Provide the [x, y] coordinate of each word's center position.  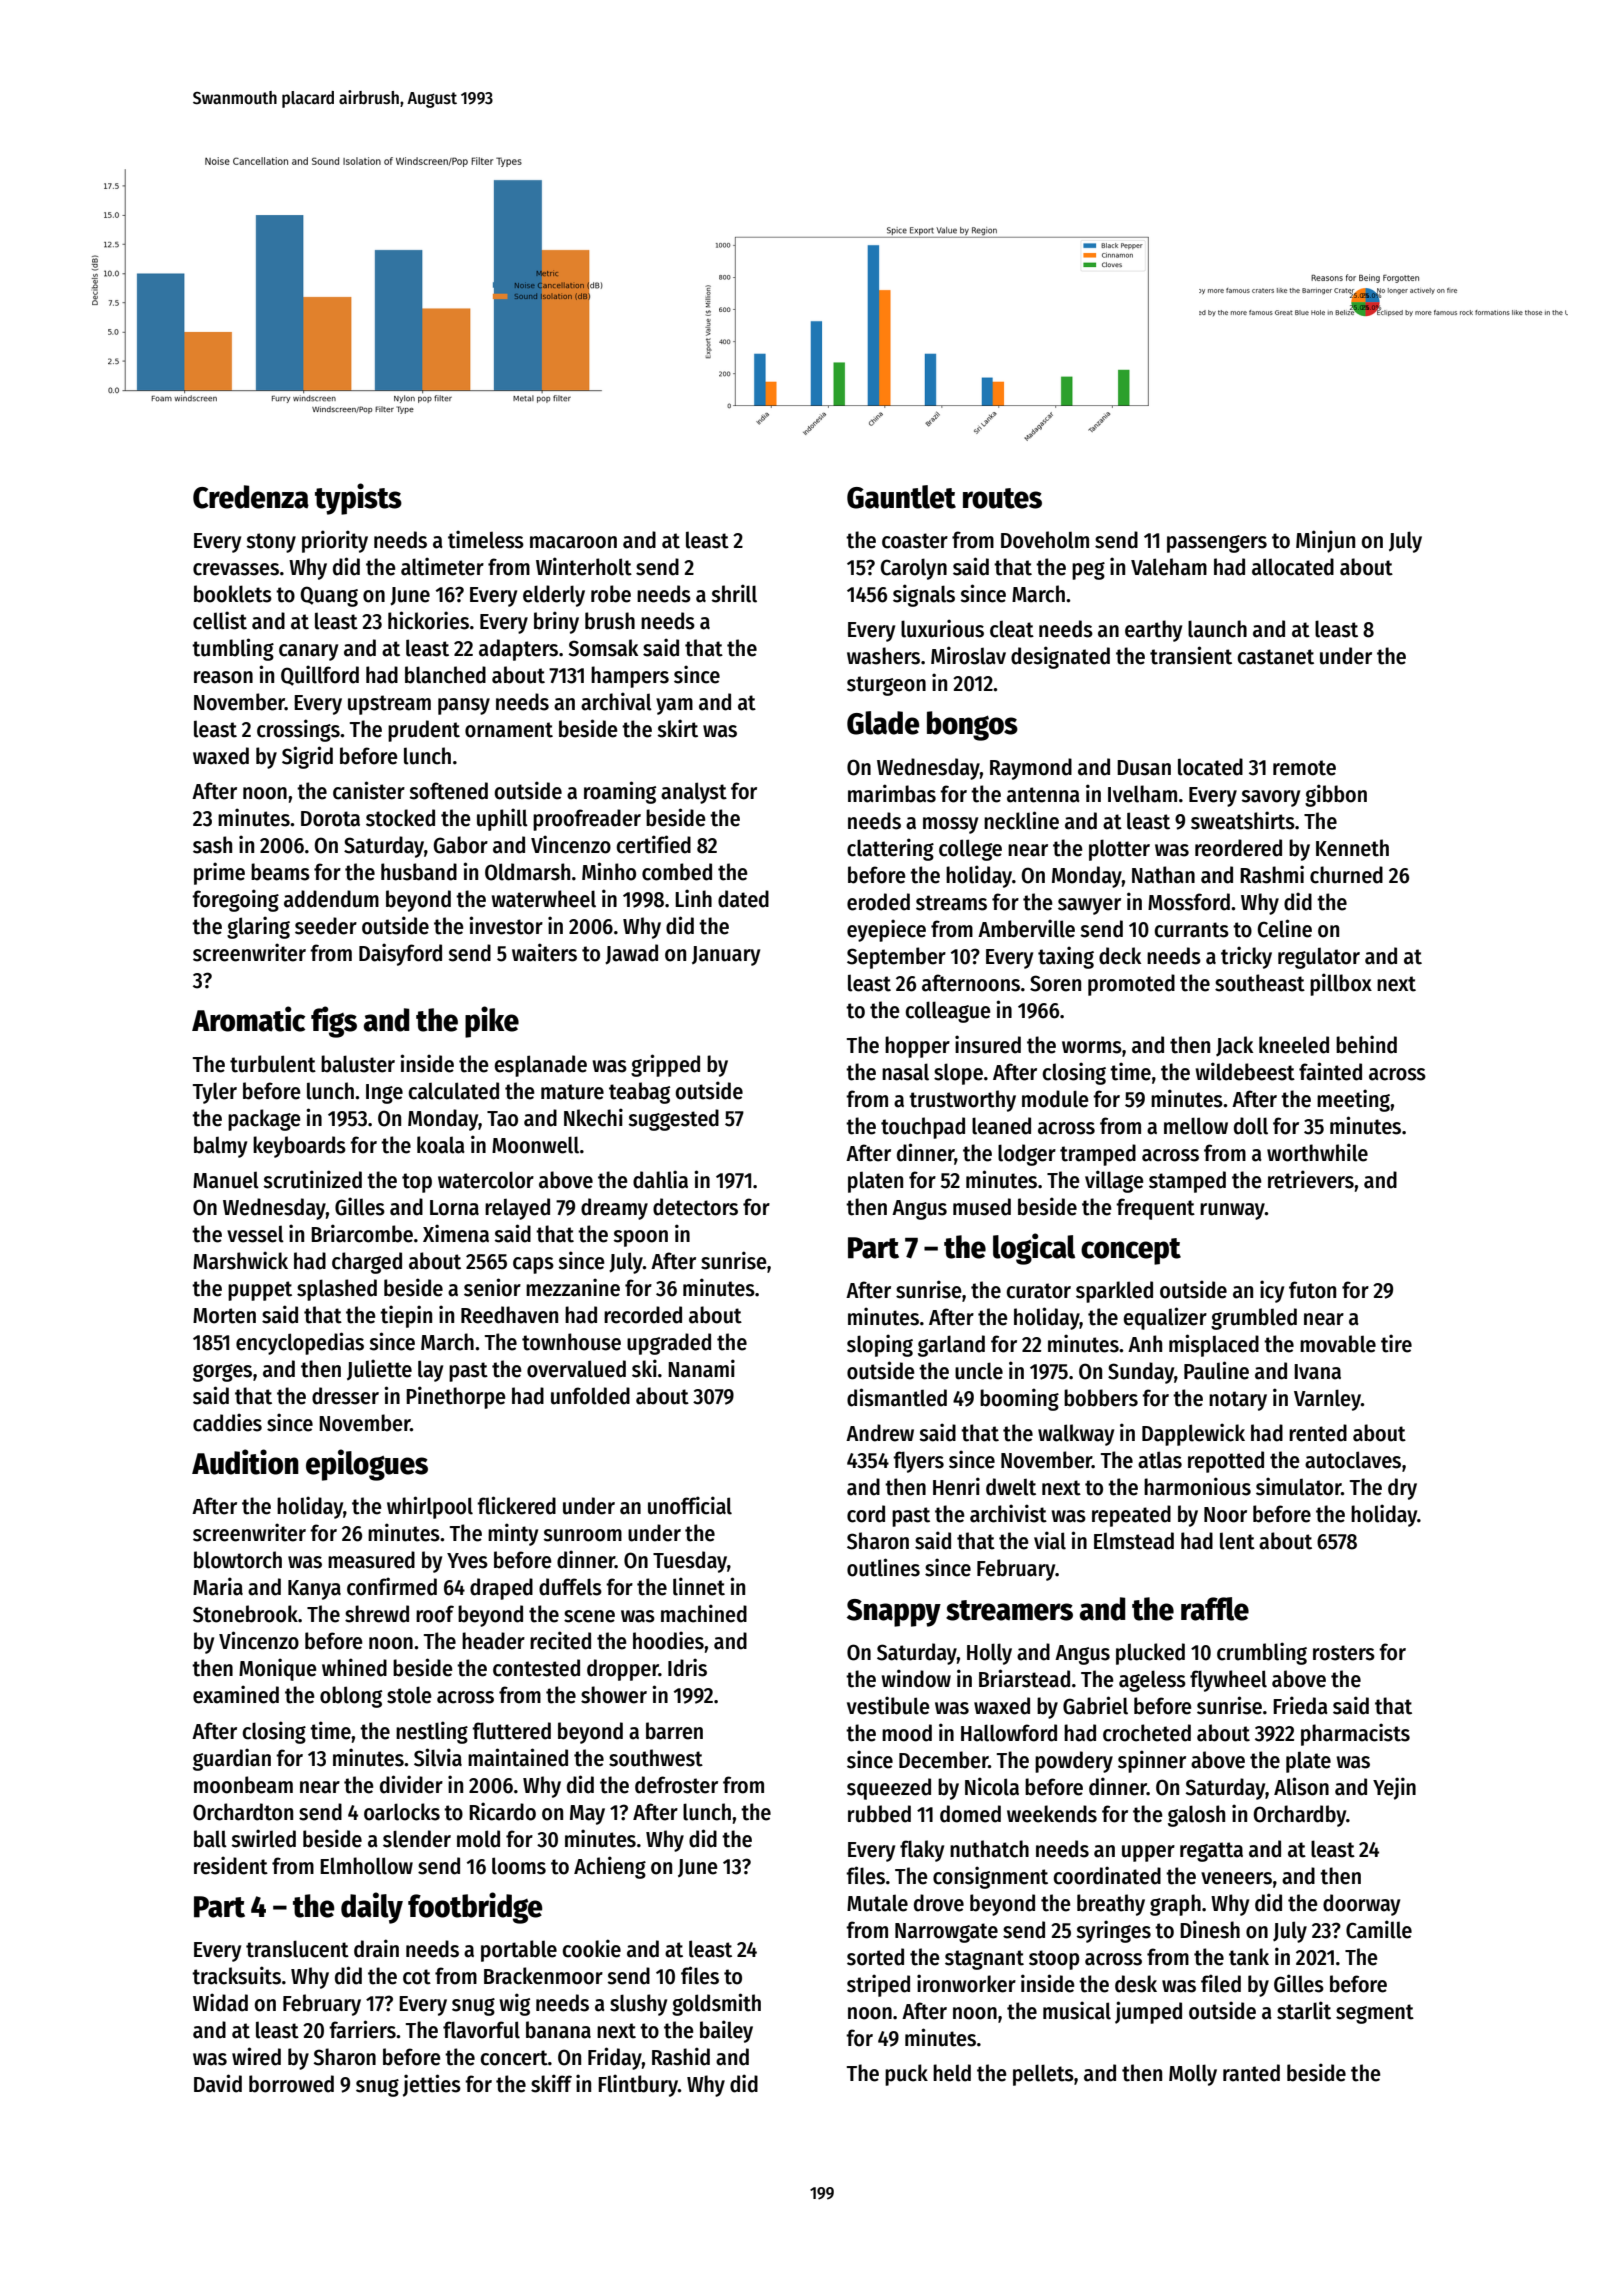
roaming [620, 792]
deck [1120, 956]
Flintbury [638, 2085]
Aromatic [248, 1019]
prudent [424, 731]
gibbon [1336, 795]
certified [653, 844]
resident [231, 1865]
